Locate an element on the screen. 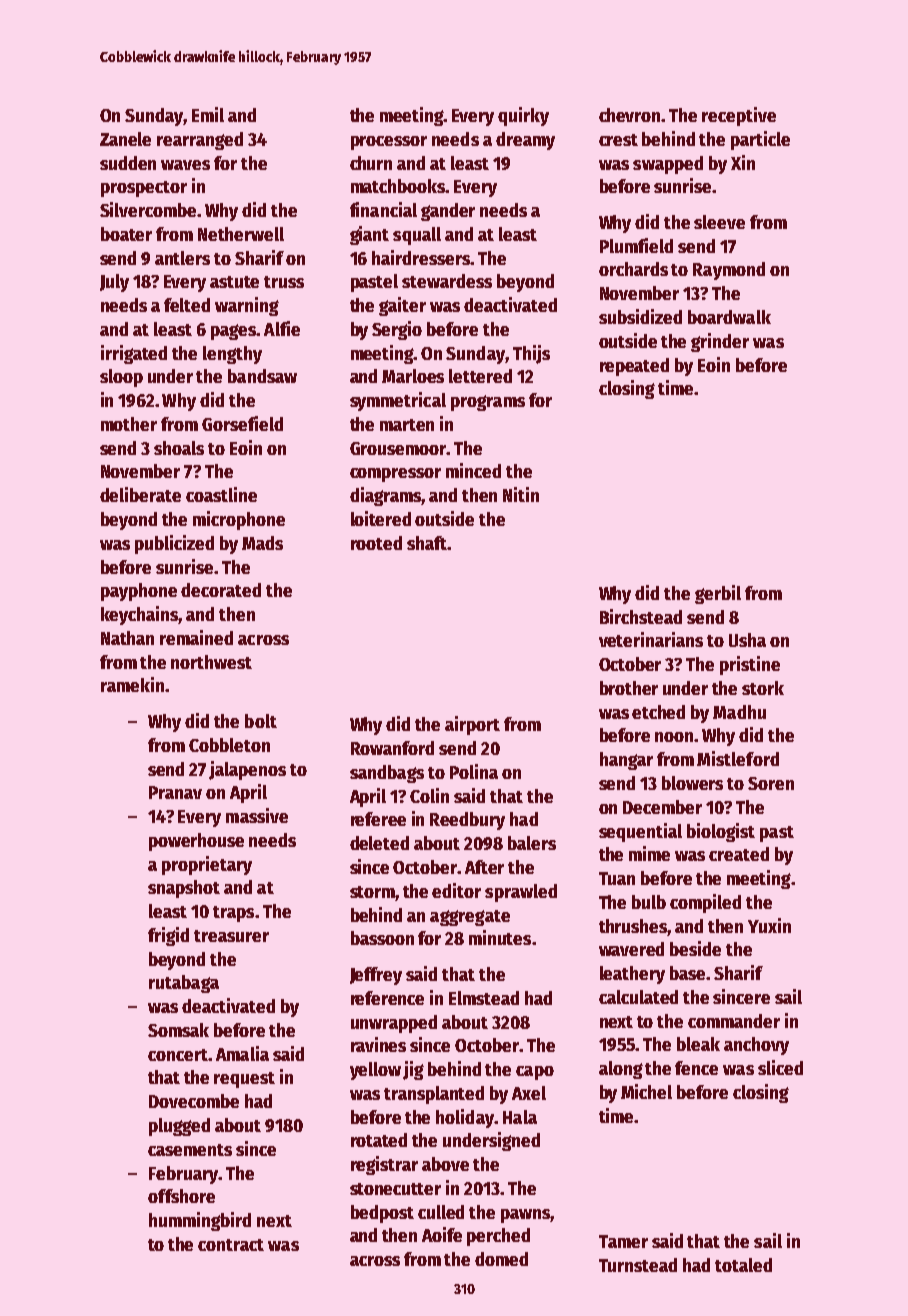 This screenshot has width=908, height=1316. dreamy is located at coordinates (525, 141).
